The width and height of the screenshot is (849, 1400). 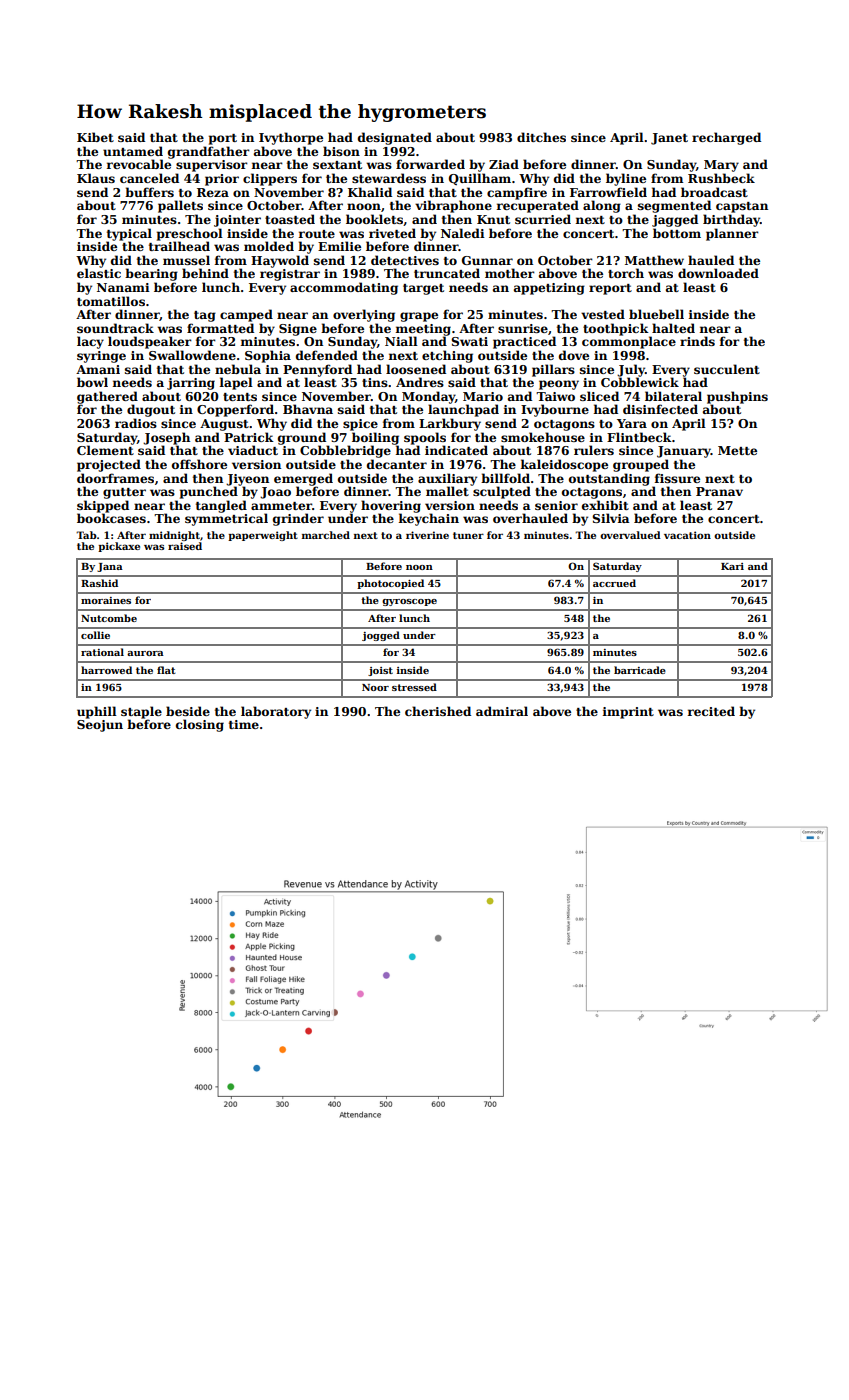 What do you see at coordinates (669, 139) in the screenshot?
I see `Janet` at bounding box center [669, 139].
